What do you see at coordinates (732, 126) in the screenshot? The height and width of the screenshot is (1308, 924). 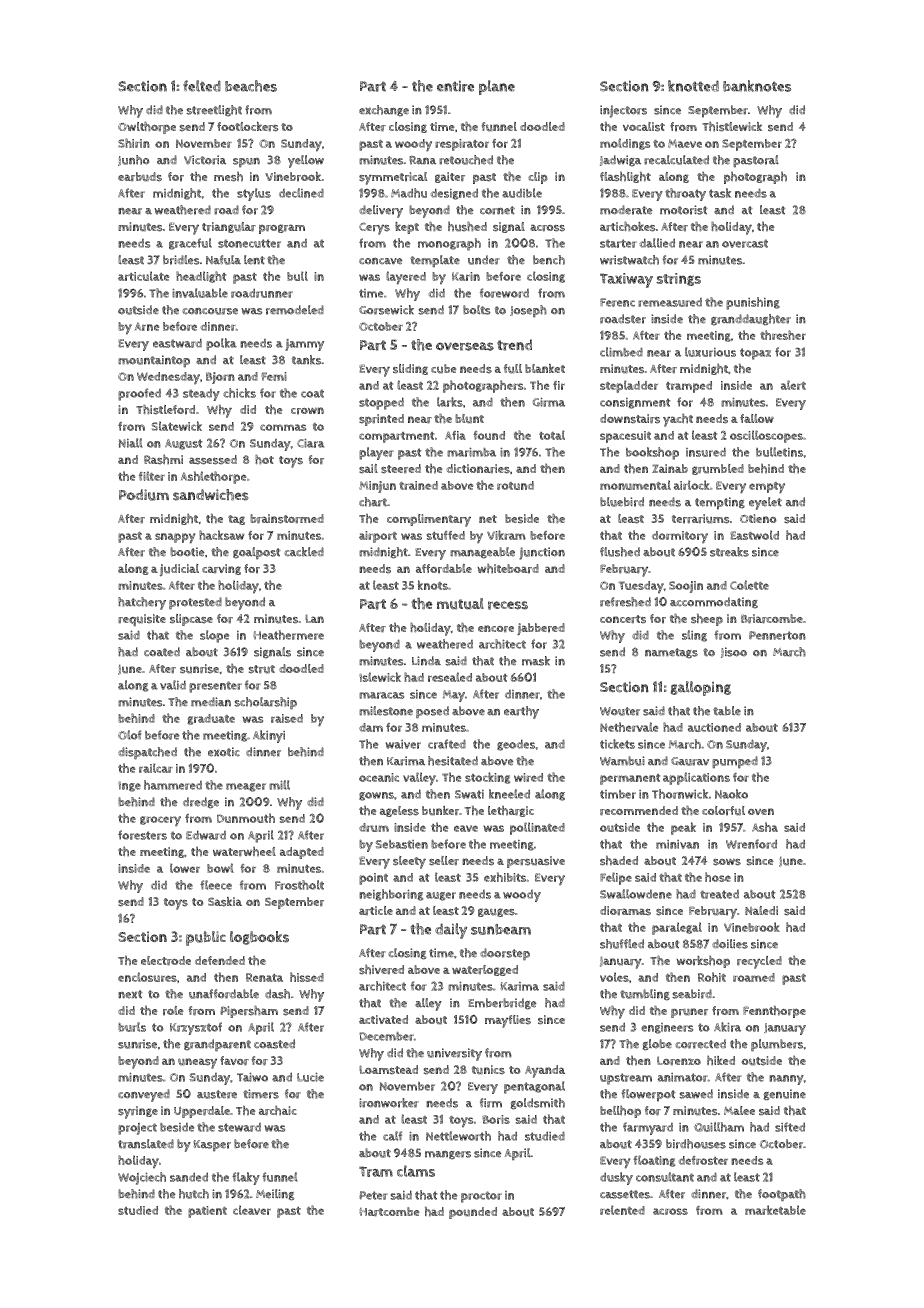 I see `Thistlewick` at bounding box center [732, 126].
